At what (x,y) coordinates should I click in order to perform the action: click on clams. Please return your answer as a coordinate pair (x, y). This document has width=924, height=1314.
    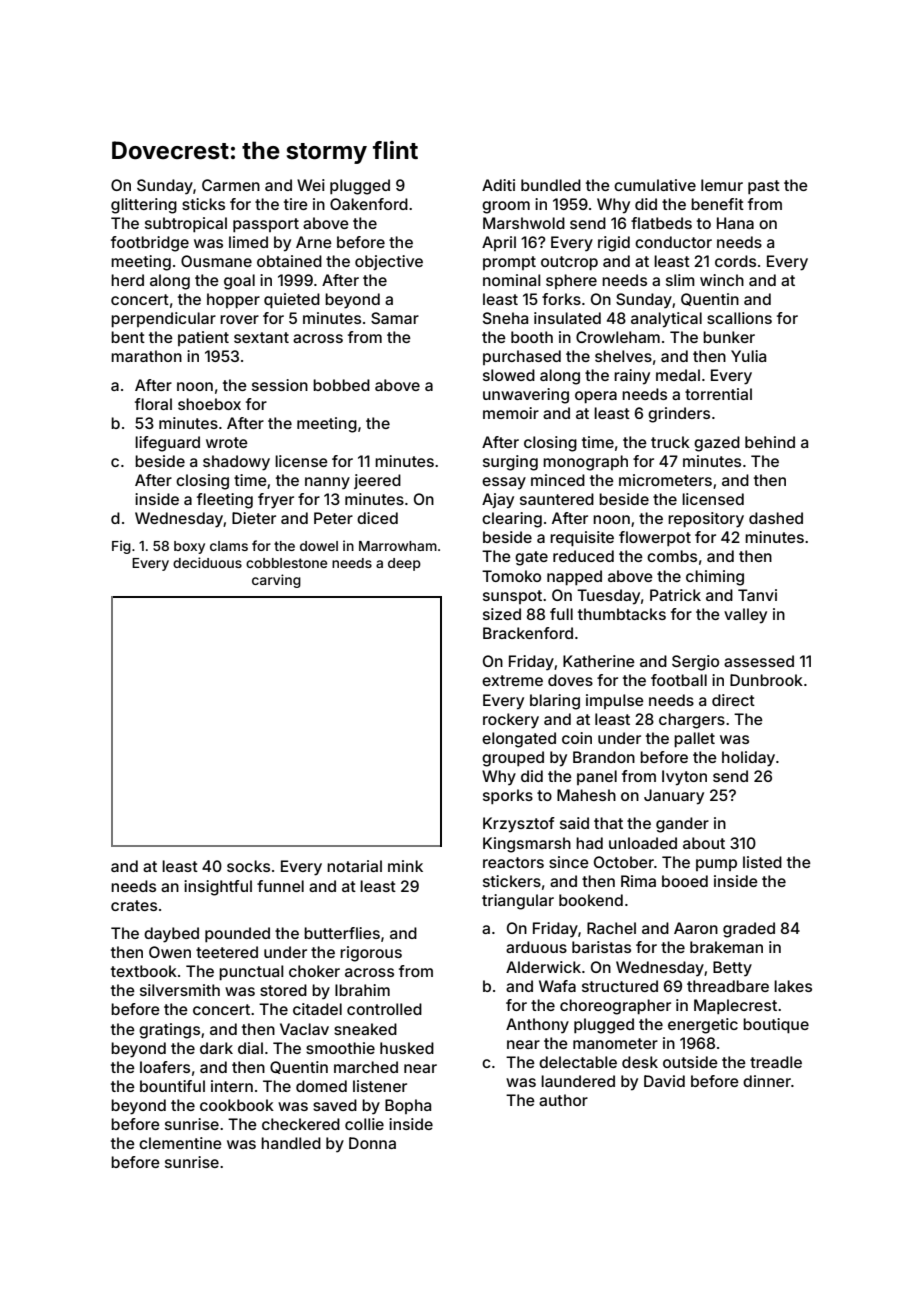
    Looking at the image, I should click on (229, 546).
